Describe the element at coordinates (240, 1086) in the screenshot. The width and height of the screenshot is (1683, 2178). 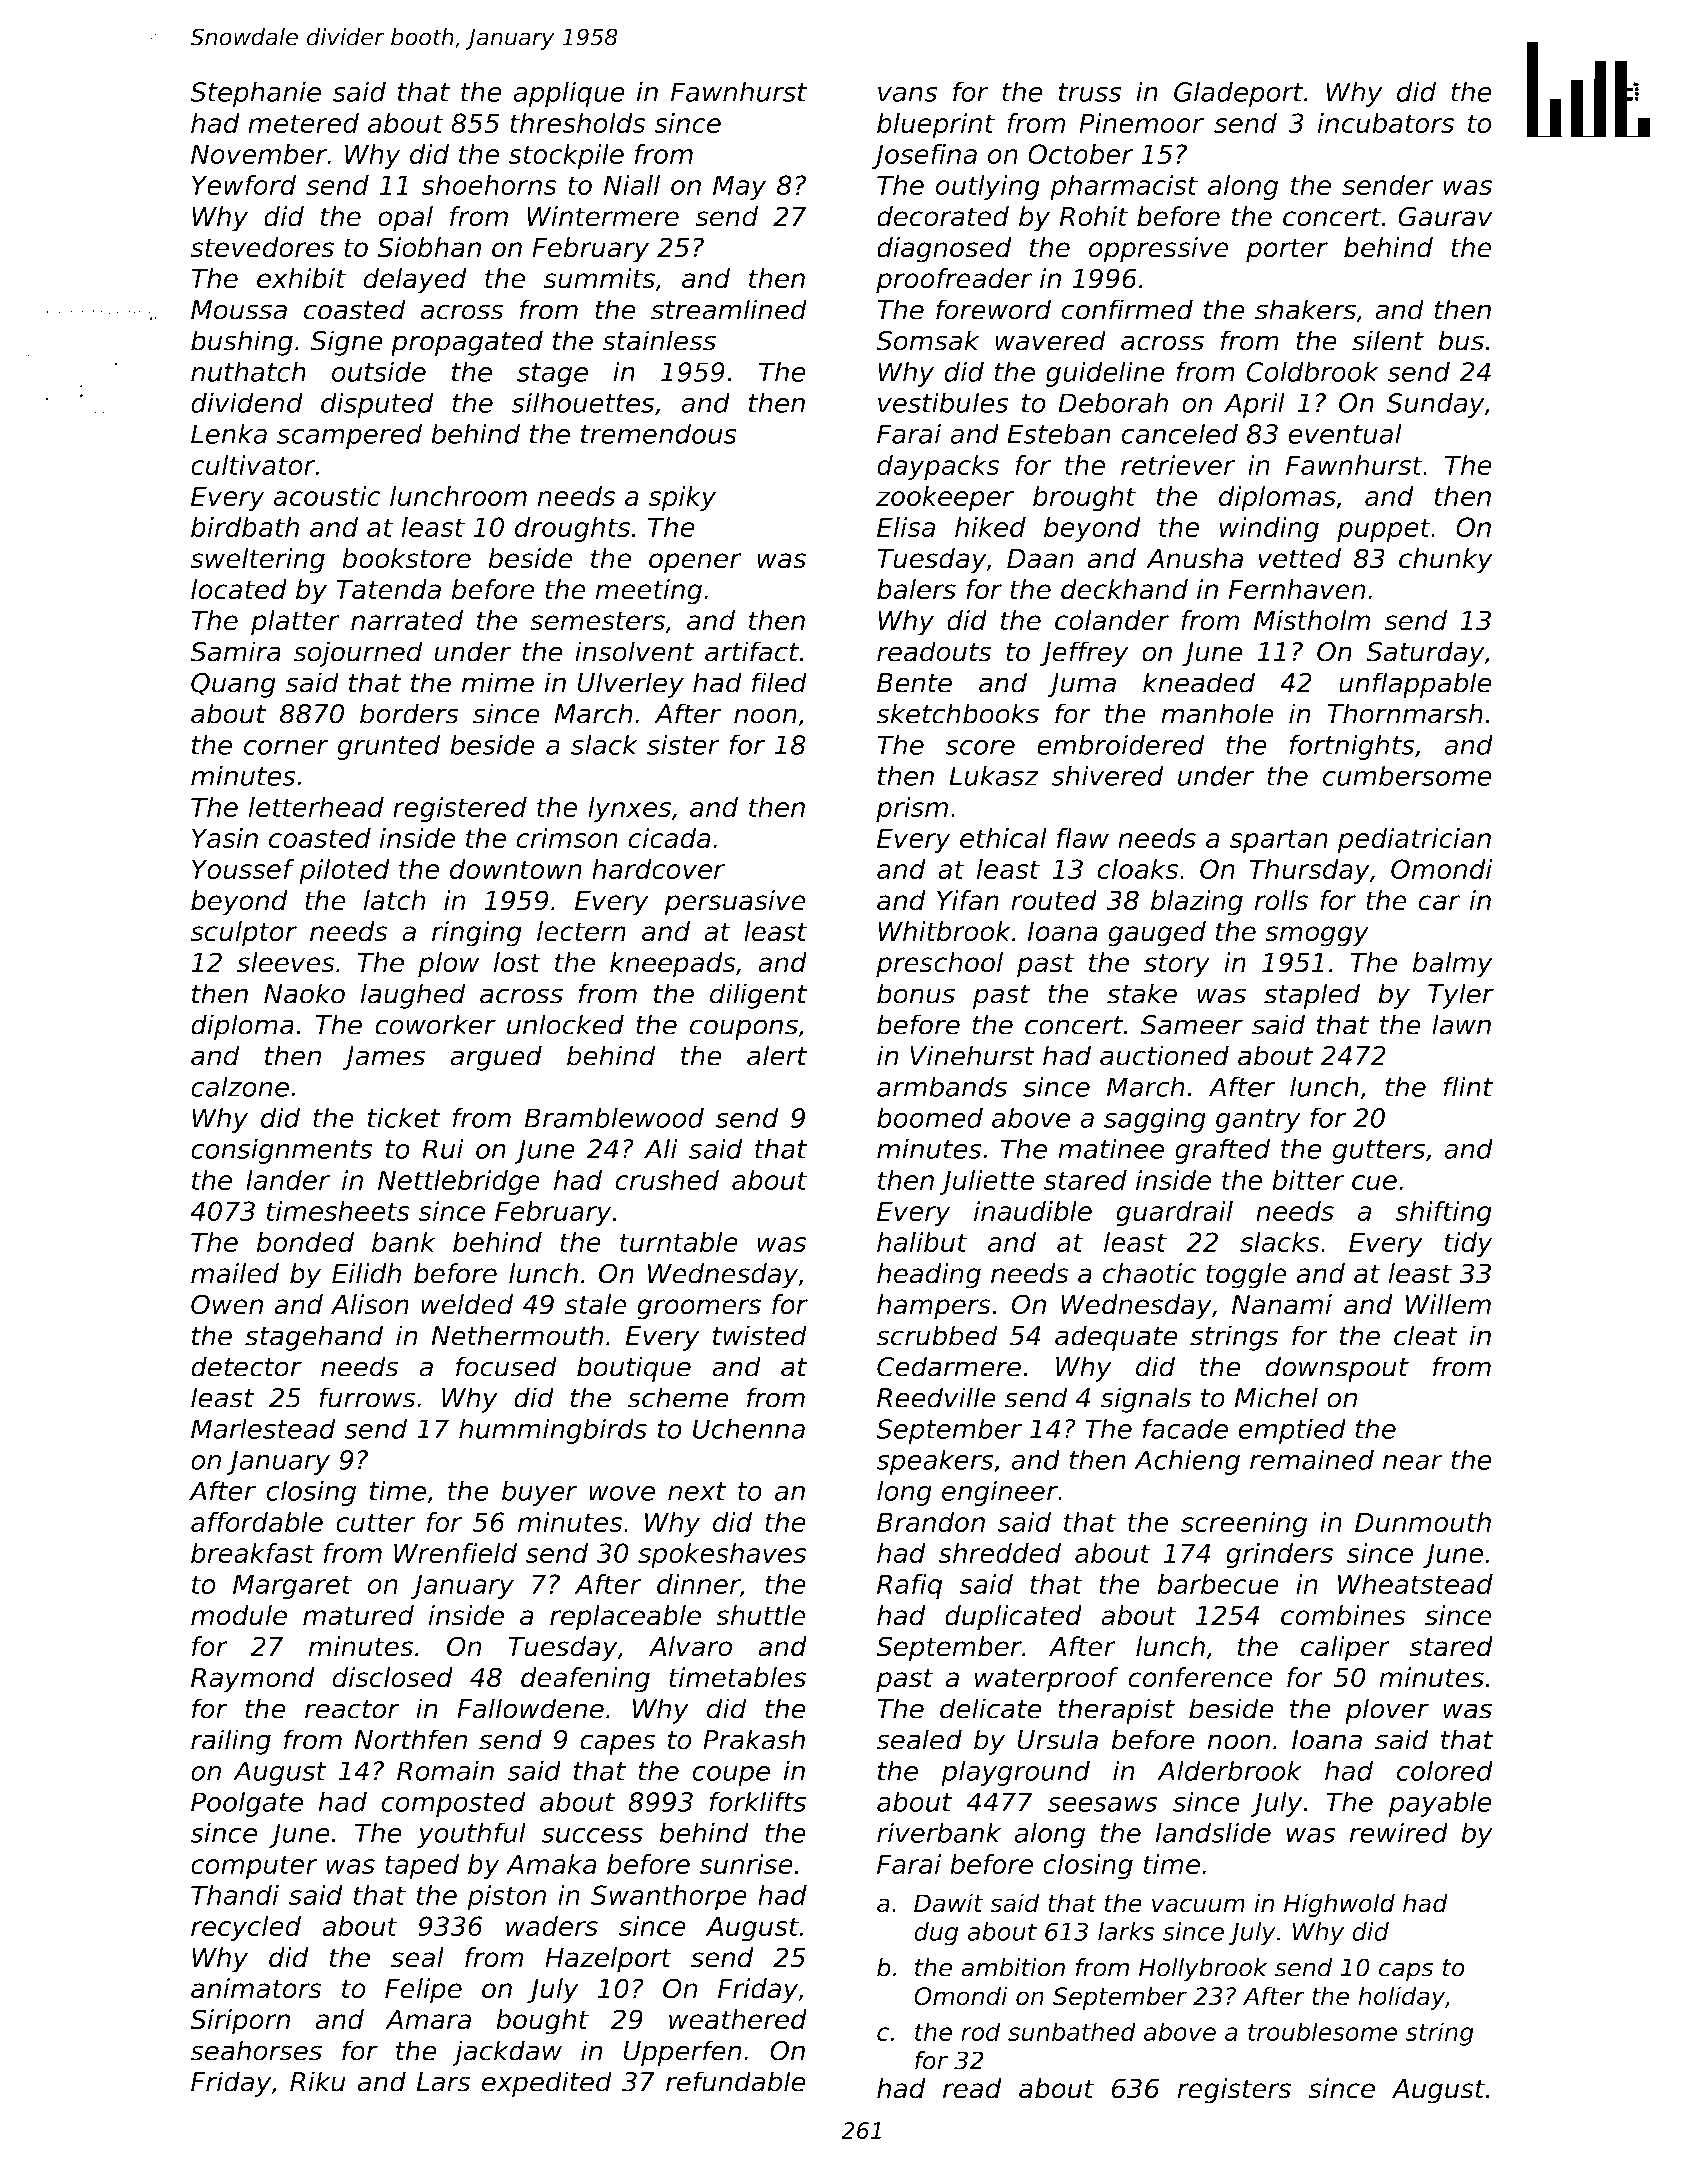
I see `calzone` at that location.
